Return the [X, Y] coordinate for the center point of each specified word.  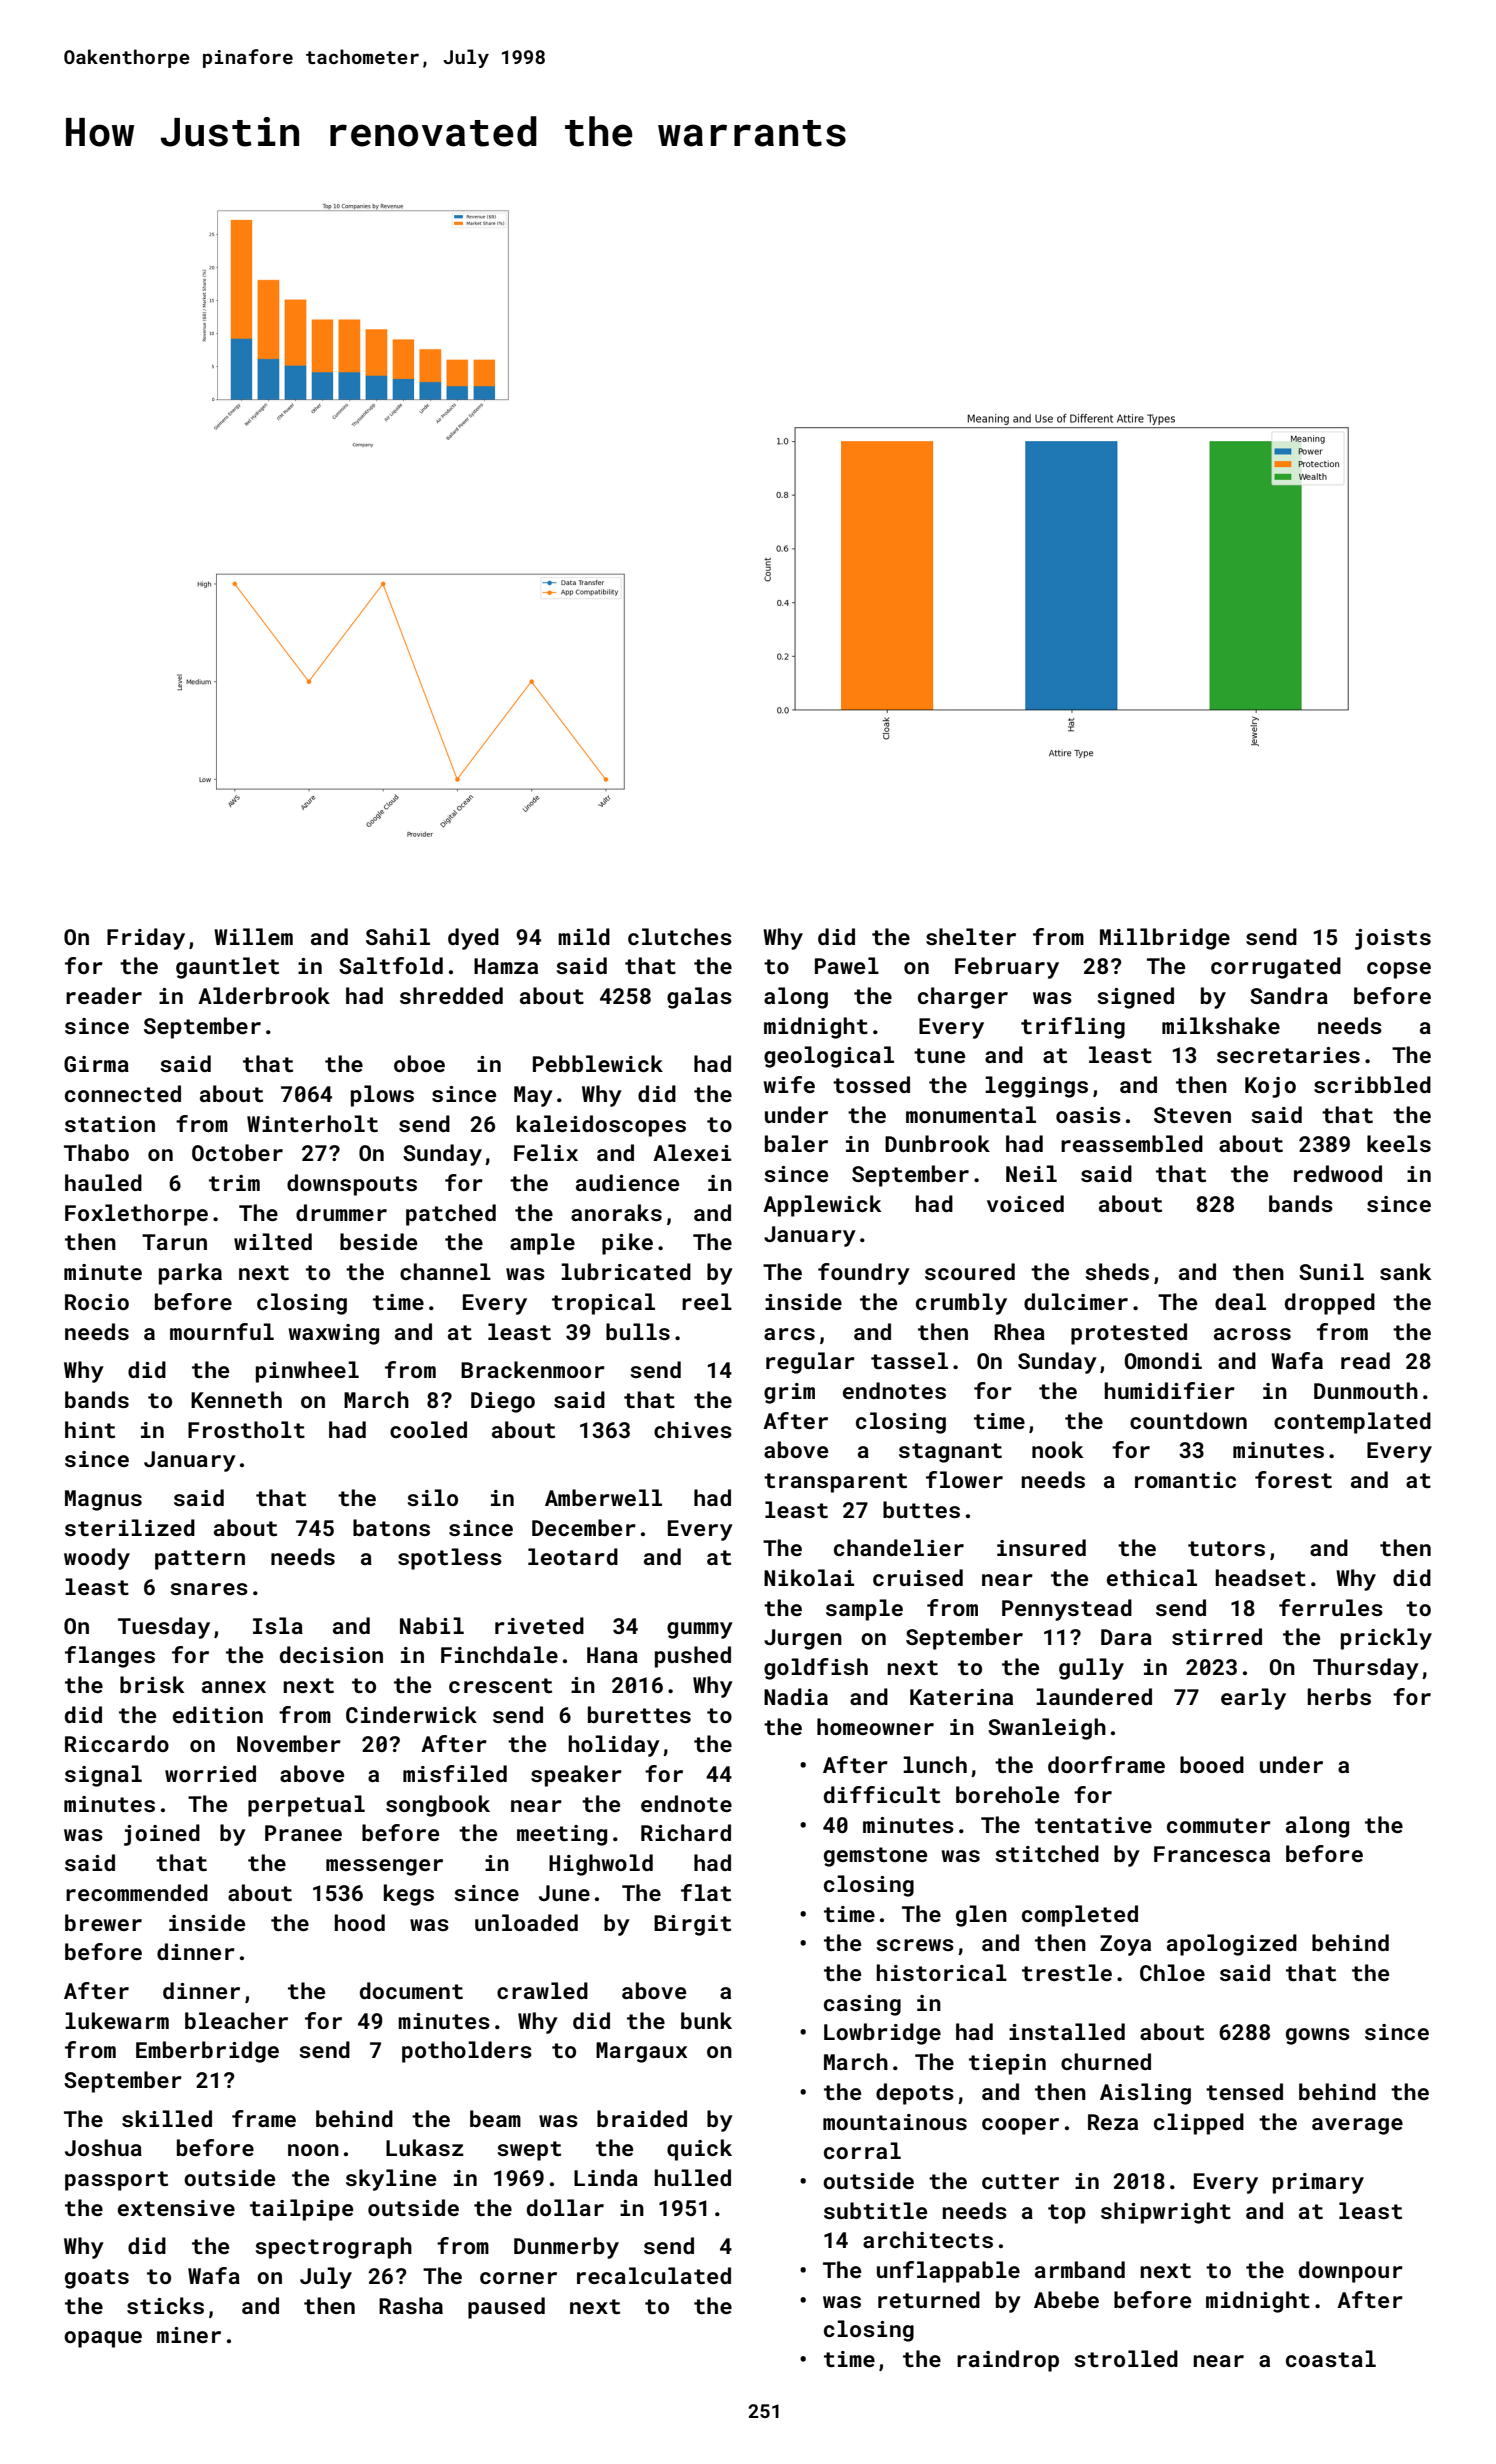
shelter [971, 936]
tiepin [1007, 2064]
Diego [503, 1402]
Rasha [411, 2305]
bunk [706, 2020]
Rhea [1019, 1331]
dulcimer [1076, 1301]
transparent [835, 1483]
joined [162, 1835]
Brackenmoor [533, 1369]
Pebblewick [598, 1063]
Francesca [1212, 1854]
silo [432, 1497]
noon [313, 2150]
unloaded [526, 1922]
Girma [96, 1064]
